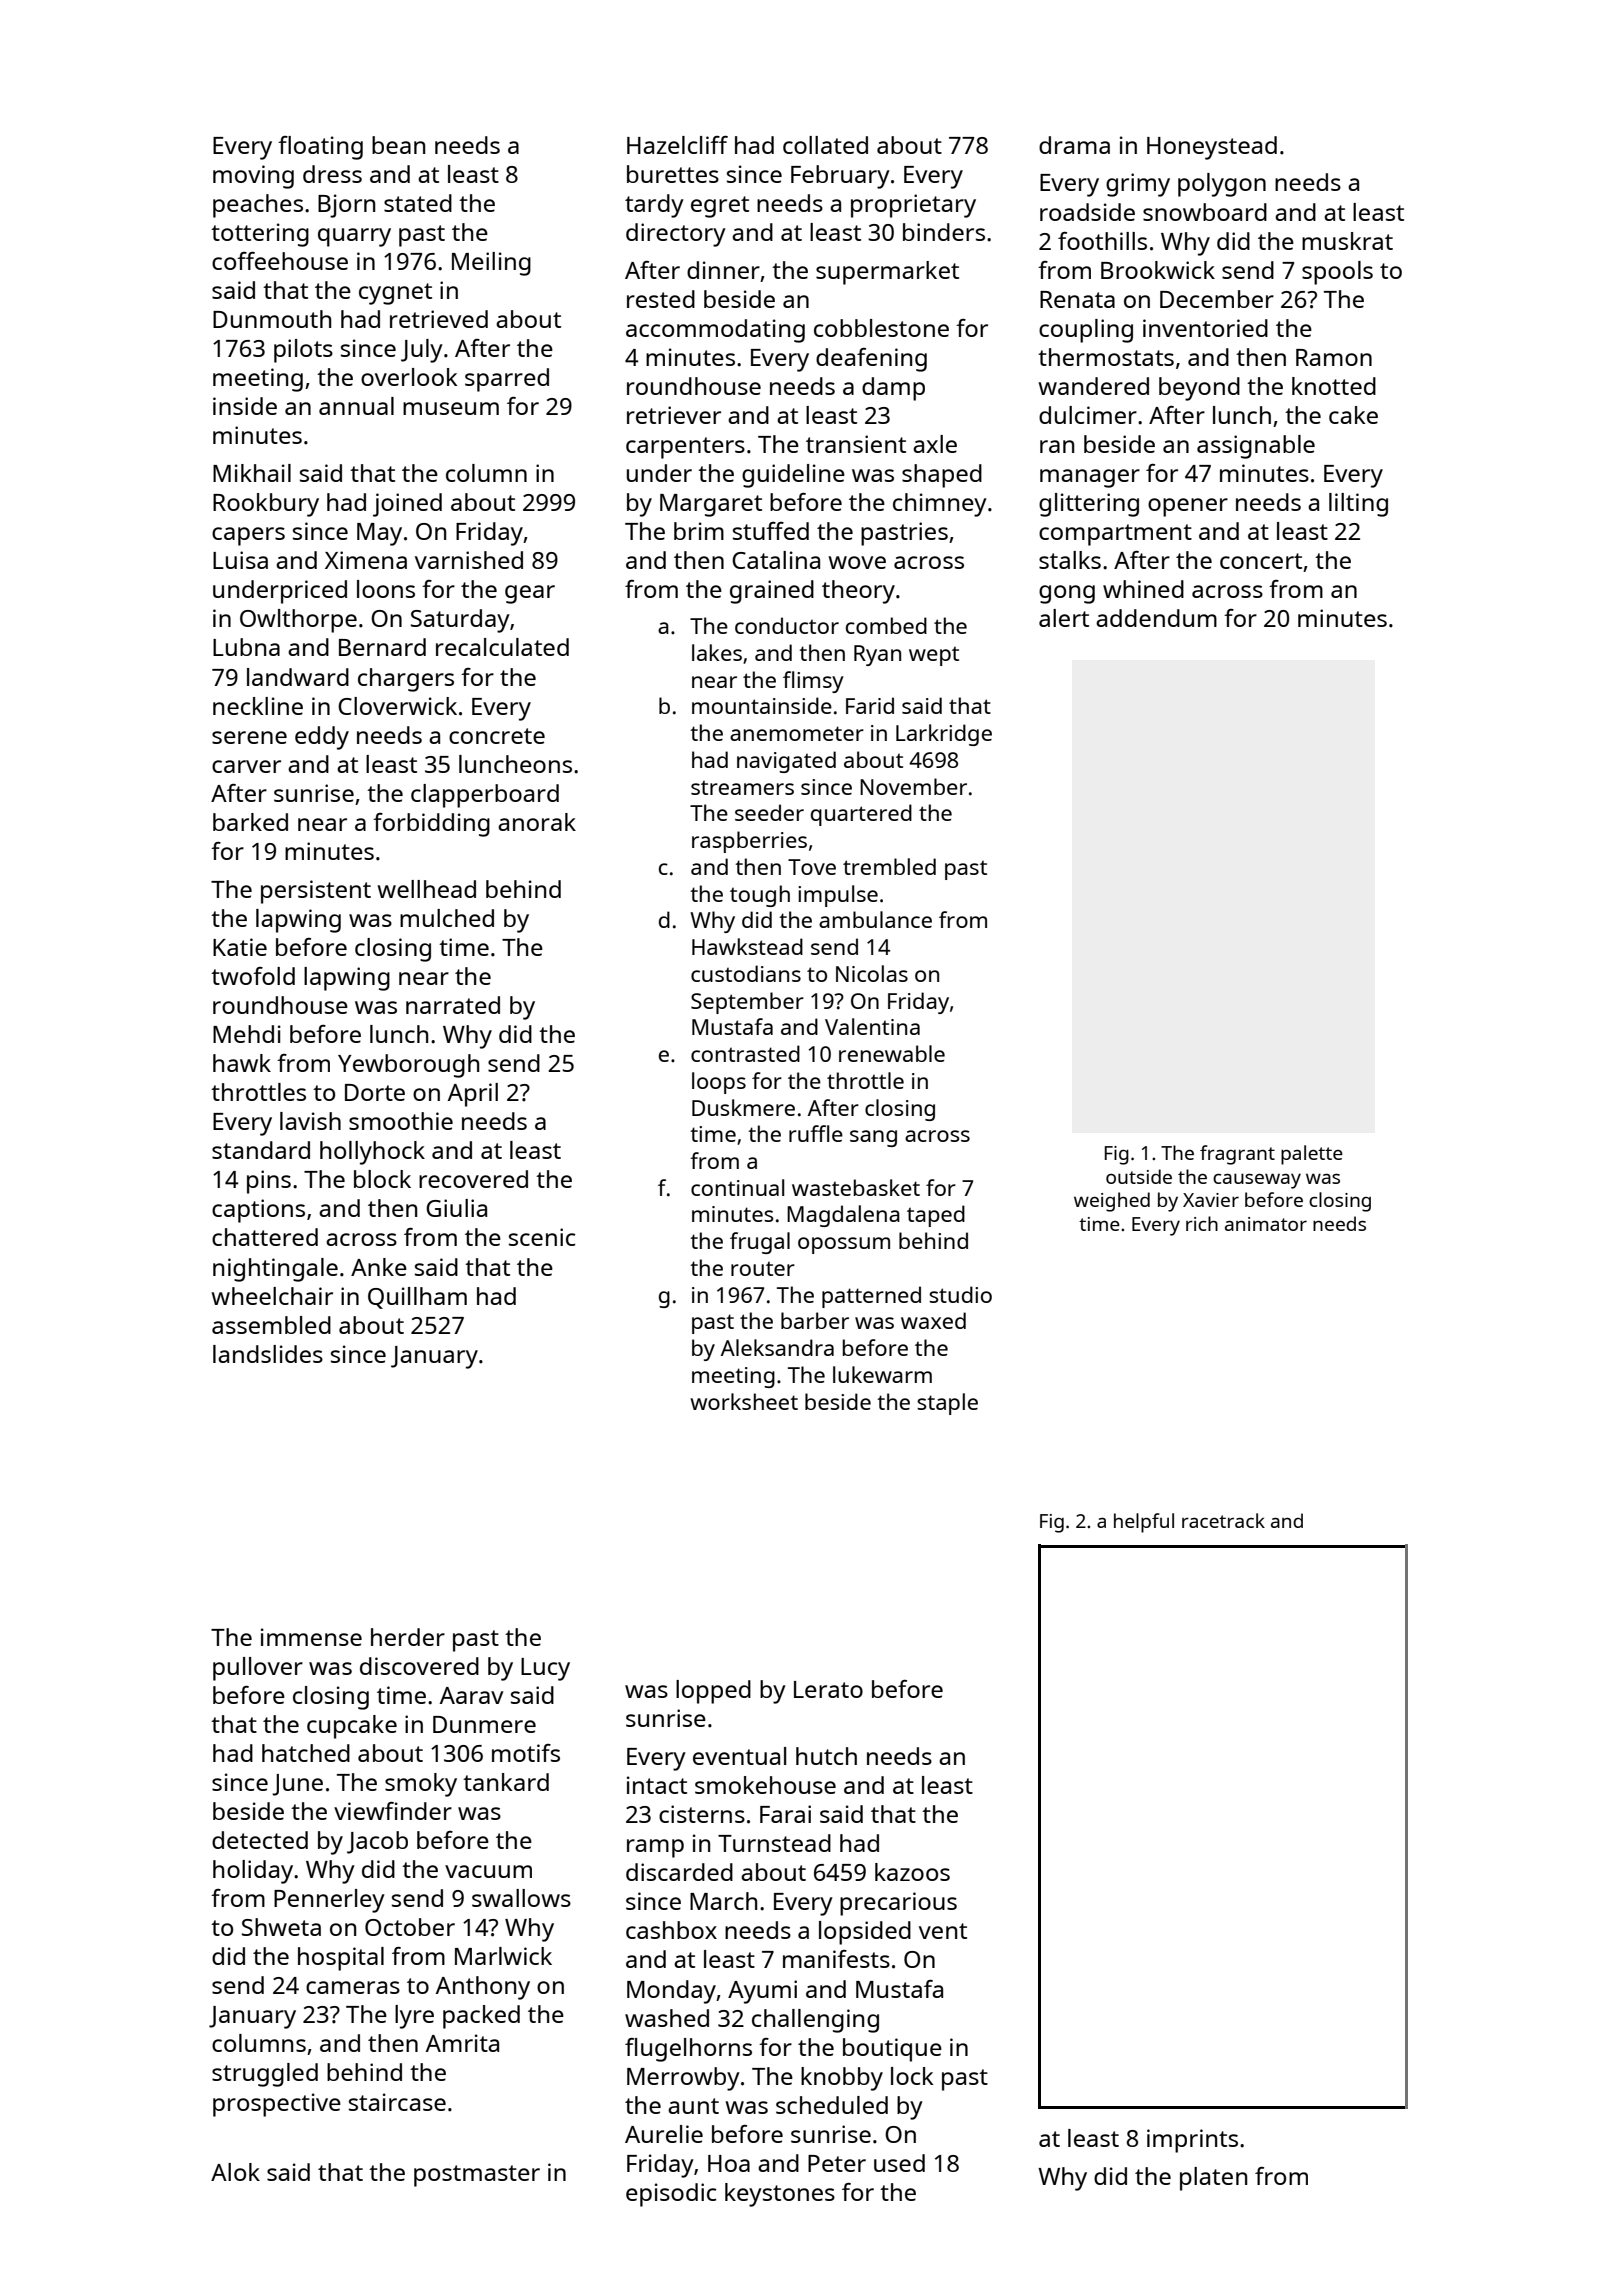 The width and height of the screenshot is (1620, 2292). Describe the element at coordinates (677, 145) in the screenshot. I see `Hazelcliff` at that location.
